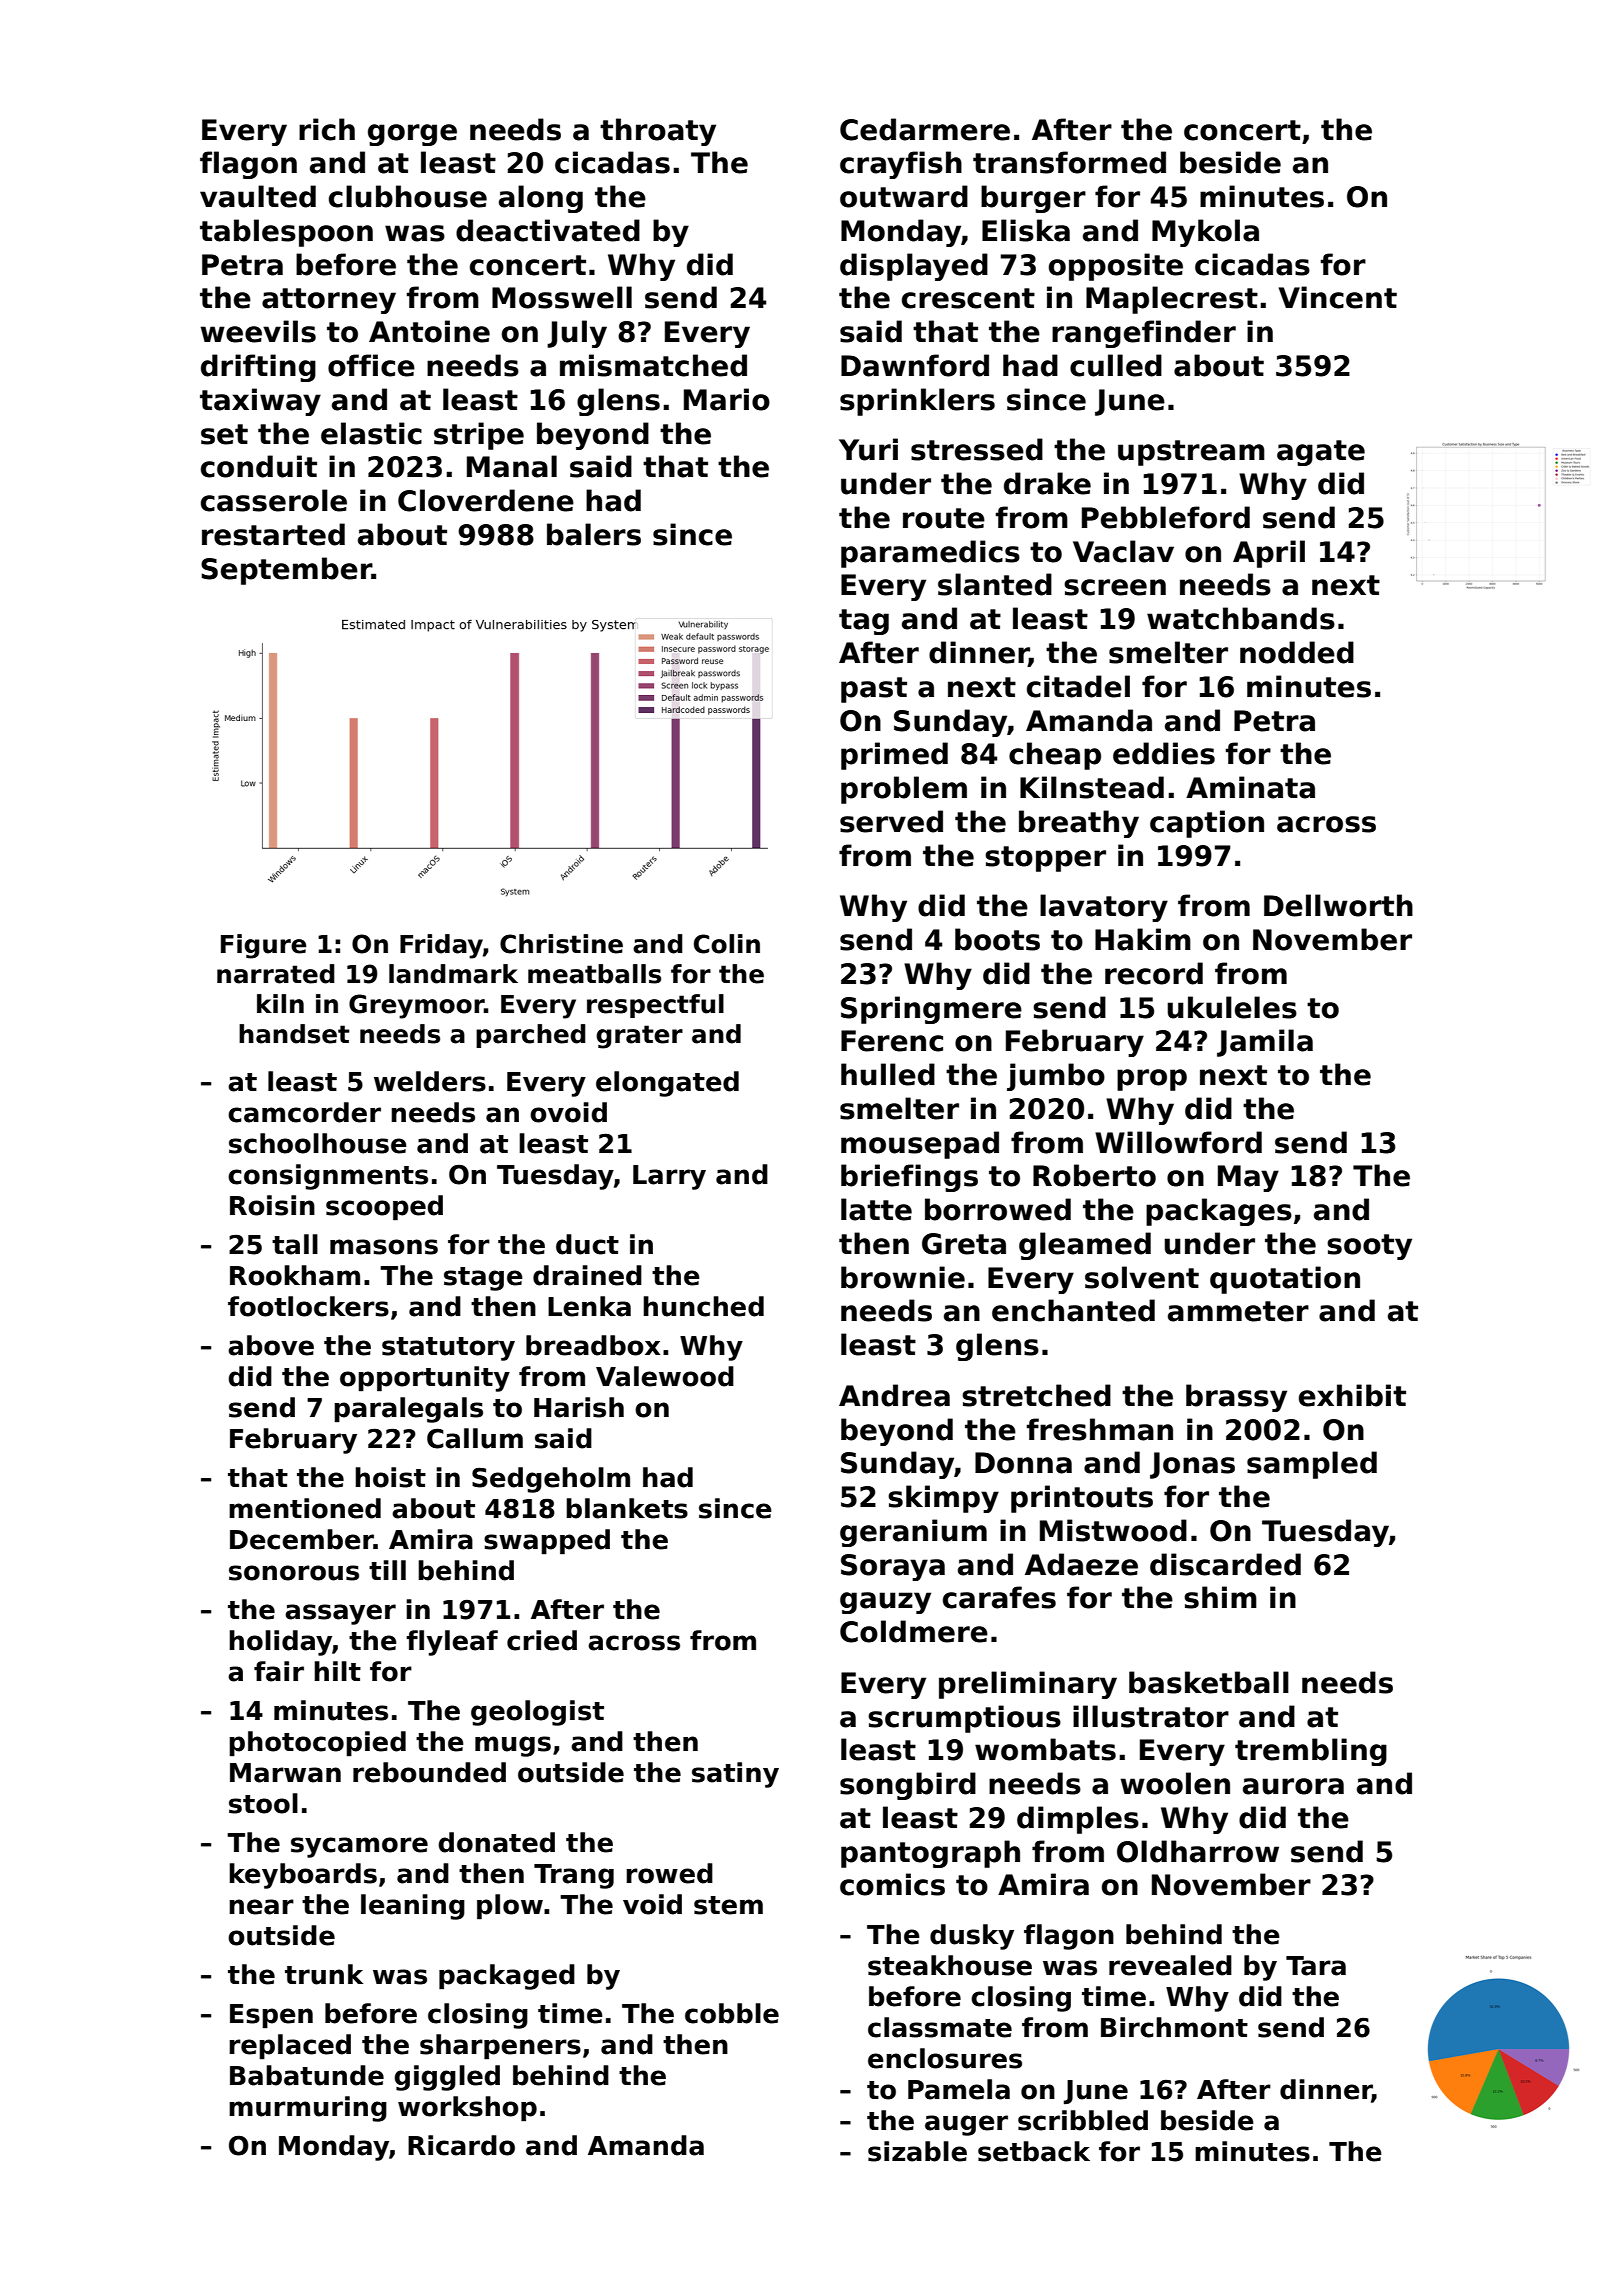  What do you see at coordinates (340, 1614) in the screenshot?
I see `assayer` at bounding box center [340, 1614].
